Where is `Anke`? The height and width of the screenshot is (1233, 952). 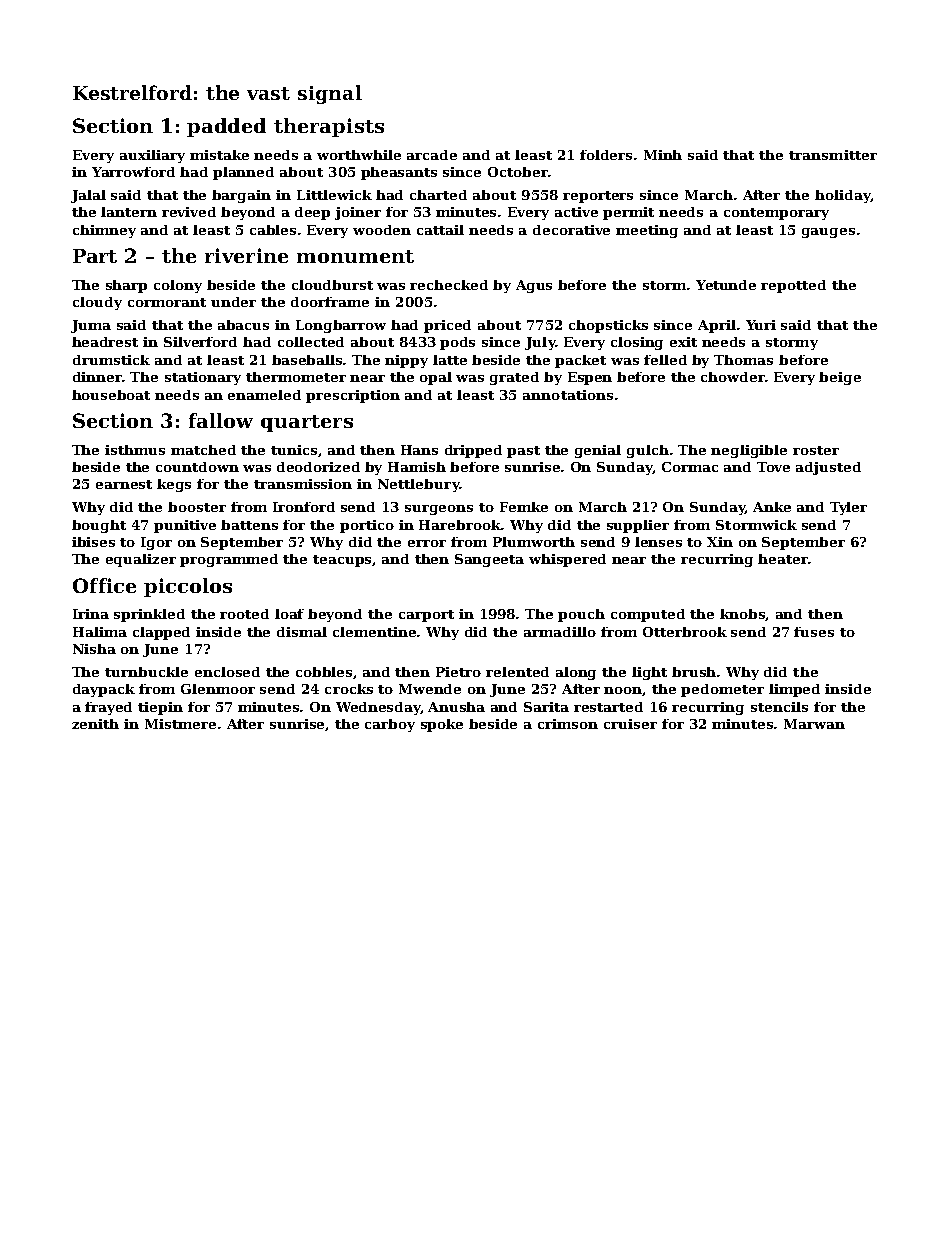
Anke is located at coordinates (772, 507).
